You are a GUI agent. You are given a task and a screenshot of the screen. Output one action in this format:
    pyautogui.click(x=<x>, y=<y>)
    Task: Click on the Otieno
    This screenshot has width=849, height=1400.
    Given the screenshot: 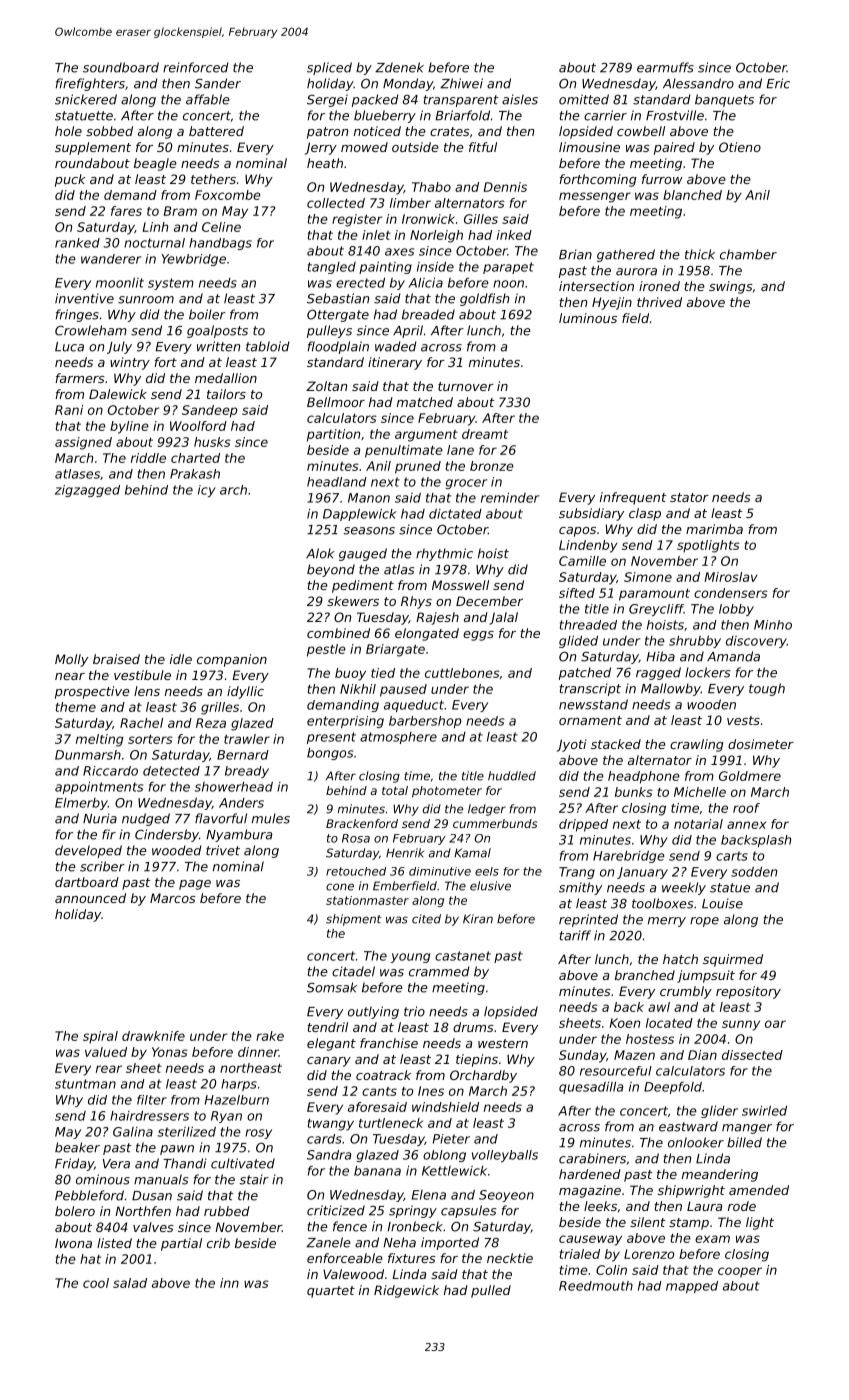 What is the action you would take?
    pyautogui.click(x=740, y=147)
